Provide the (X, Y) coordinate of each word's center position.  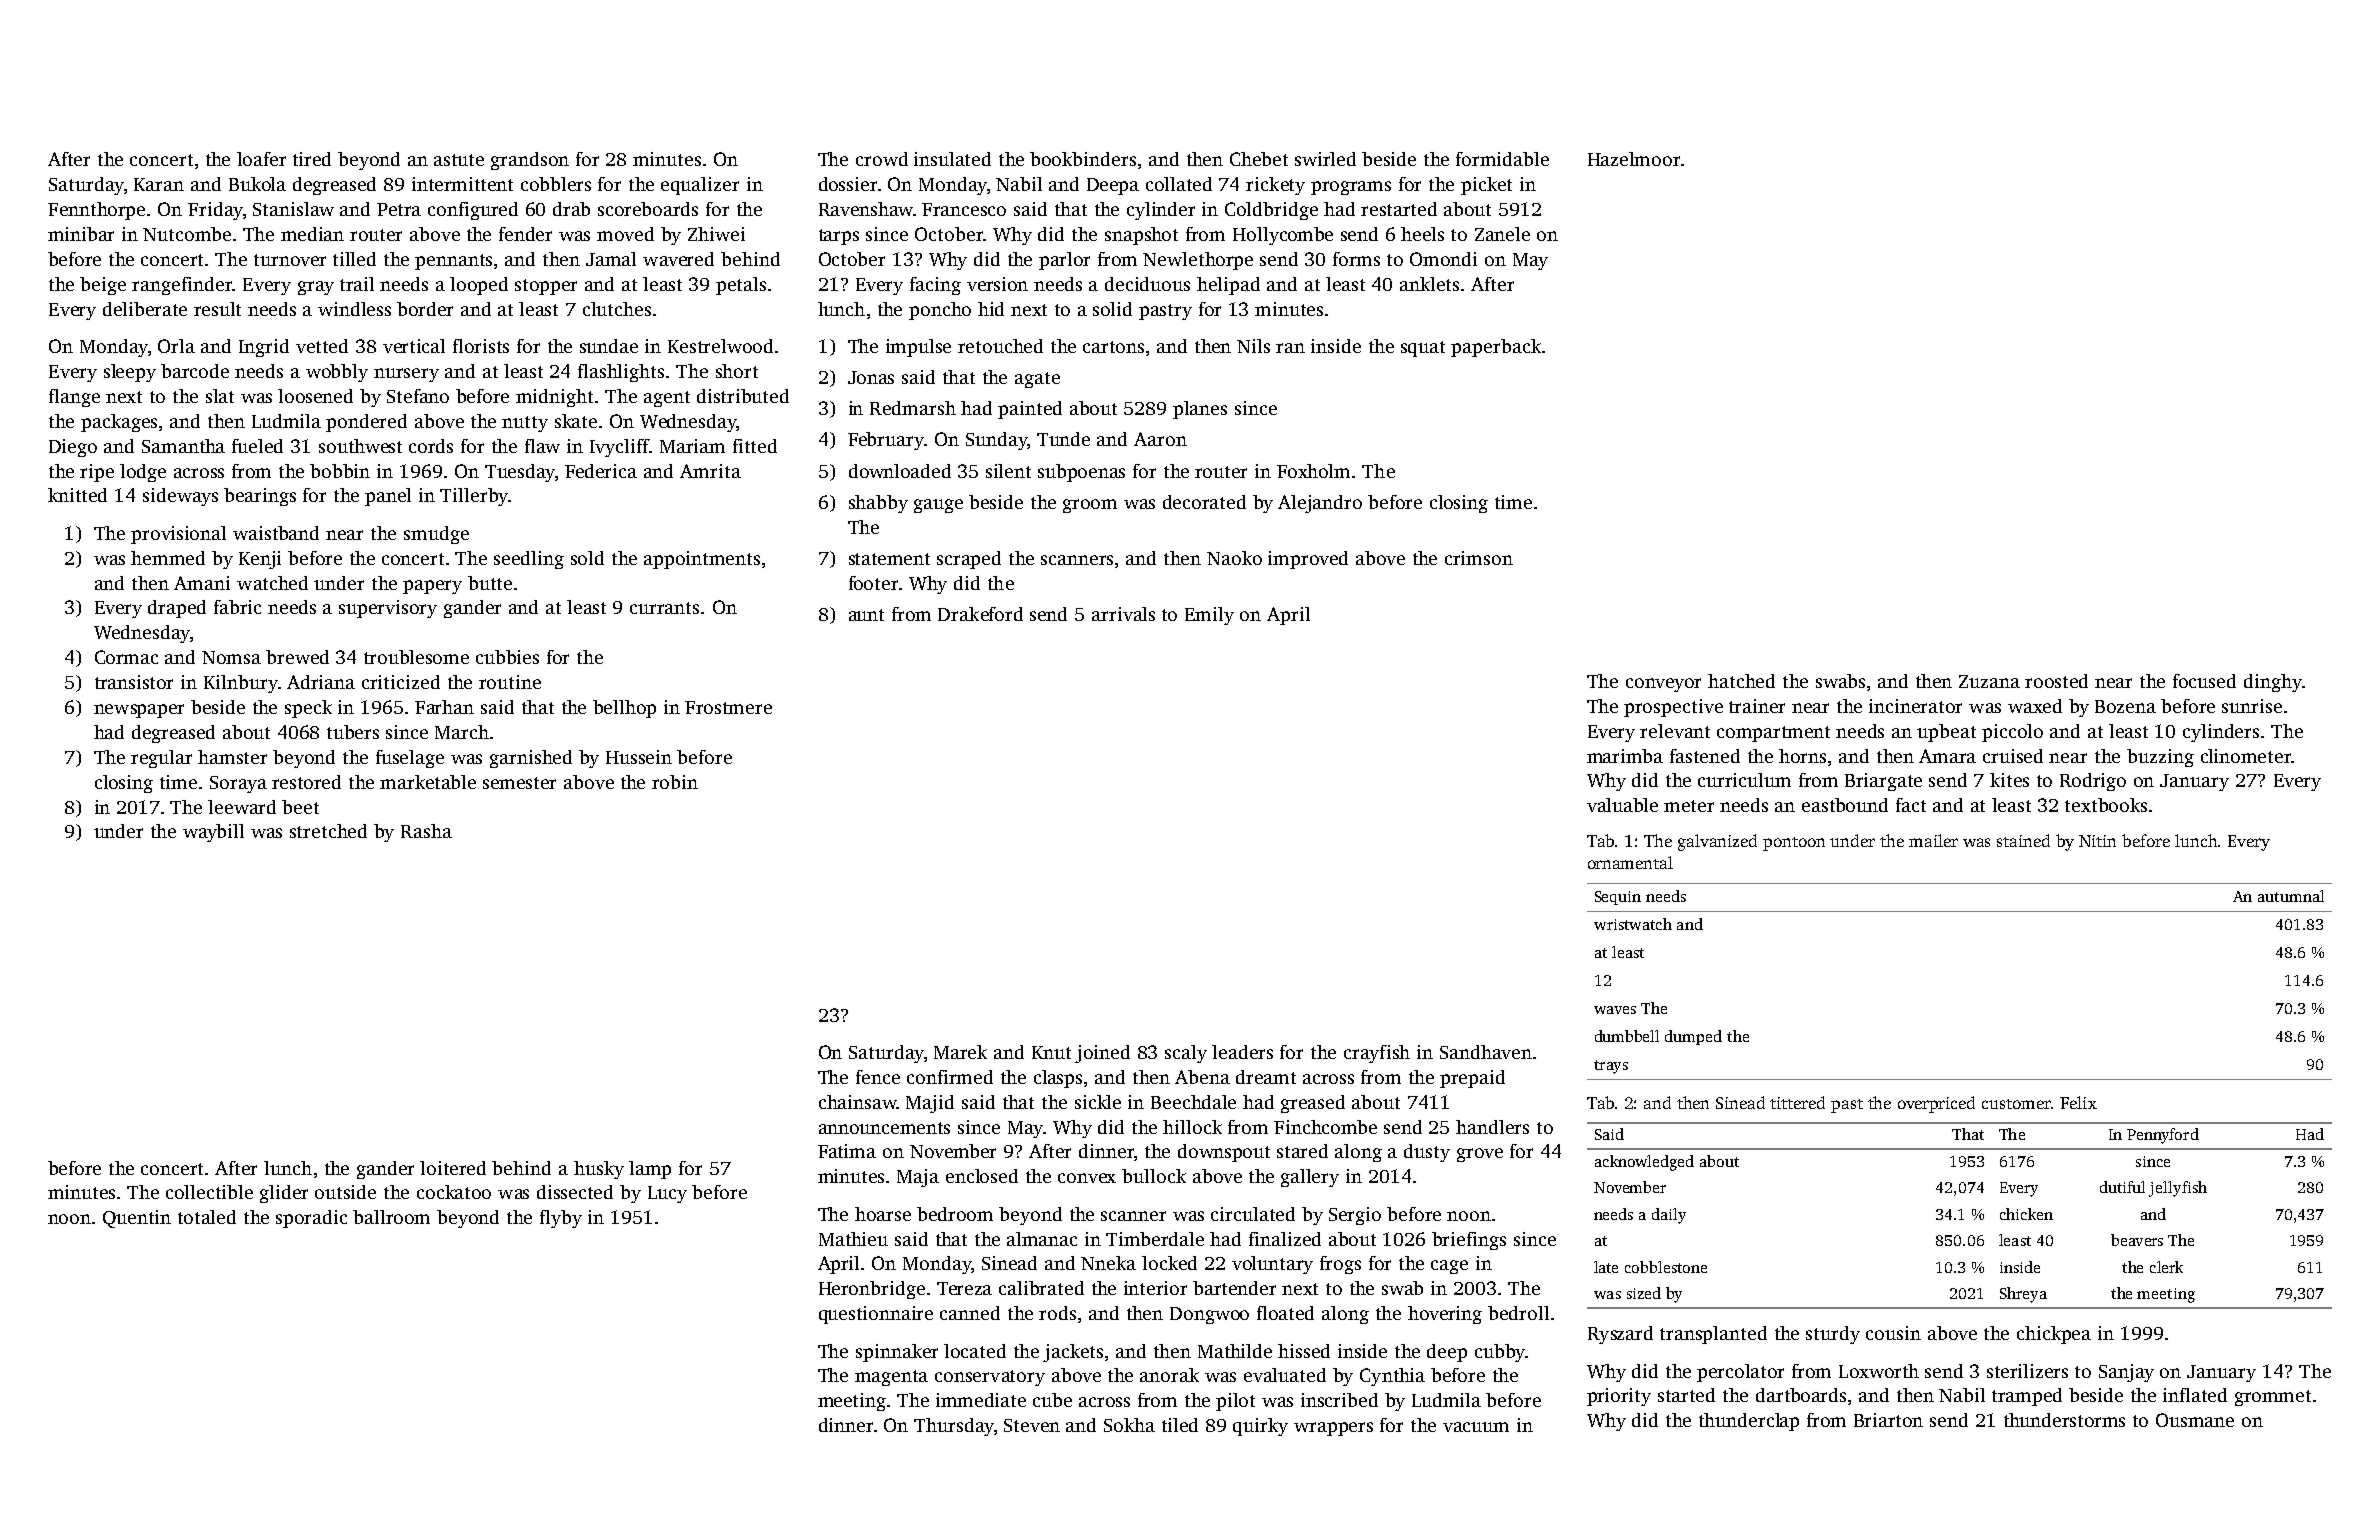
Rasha (426, 831)
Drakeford (980, 614)
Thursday (954, 1427)
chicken (2026, 1214)
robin (675, 782)
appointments (702, 560)
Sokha (1129, 1425)
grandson (530, 161)
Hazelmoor (1634, 159)
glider (284, 1194)
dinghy (2273, 683)
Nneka (1108, 1263)
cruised (2013, 756)
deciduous (1147, 284)
